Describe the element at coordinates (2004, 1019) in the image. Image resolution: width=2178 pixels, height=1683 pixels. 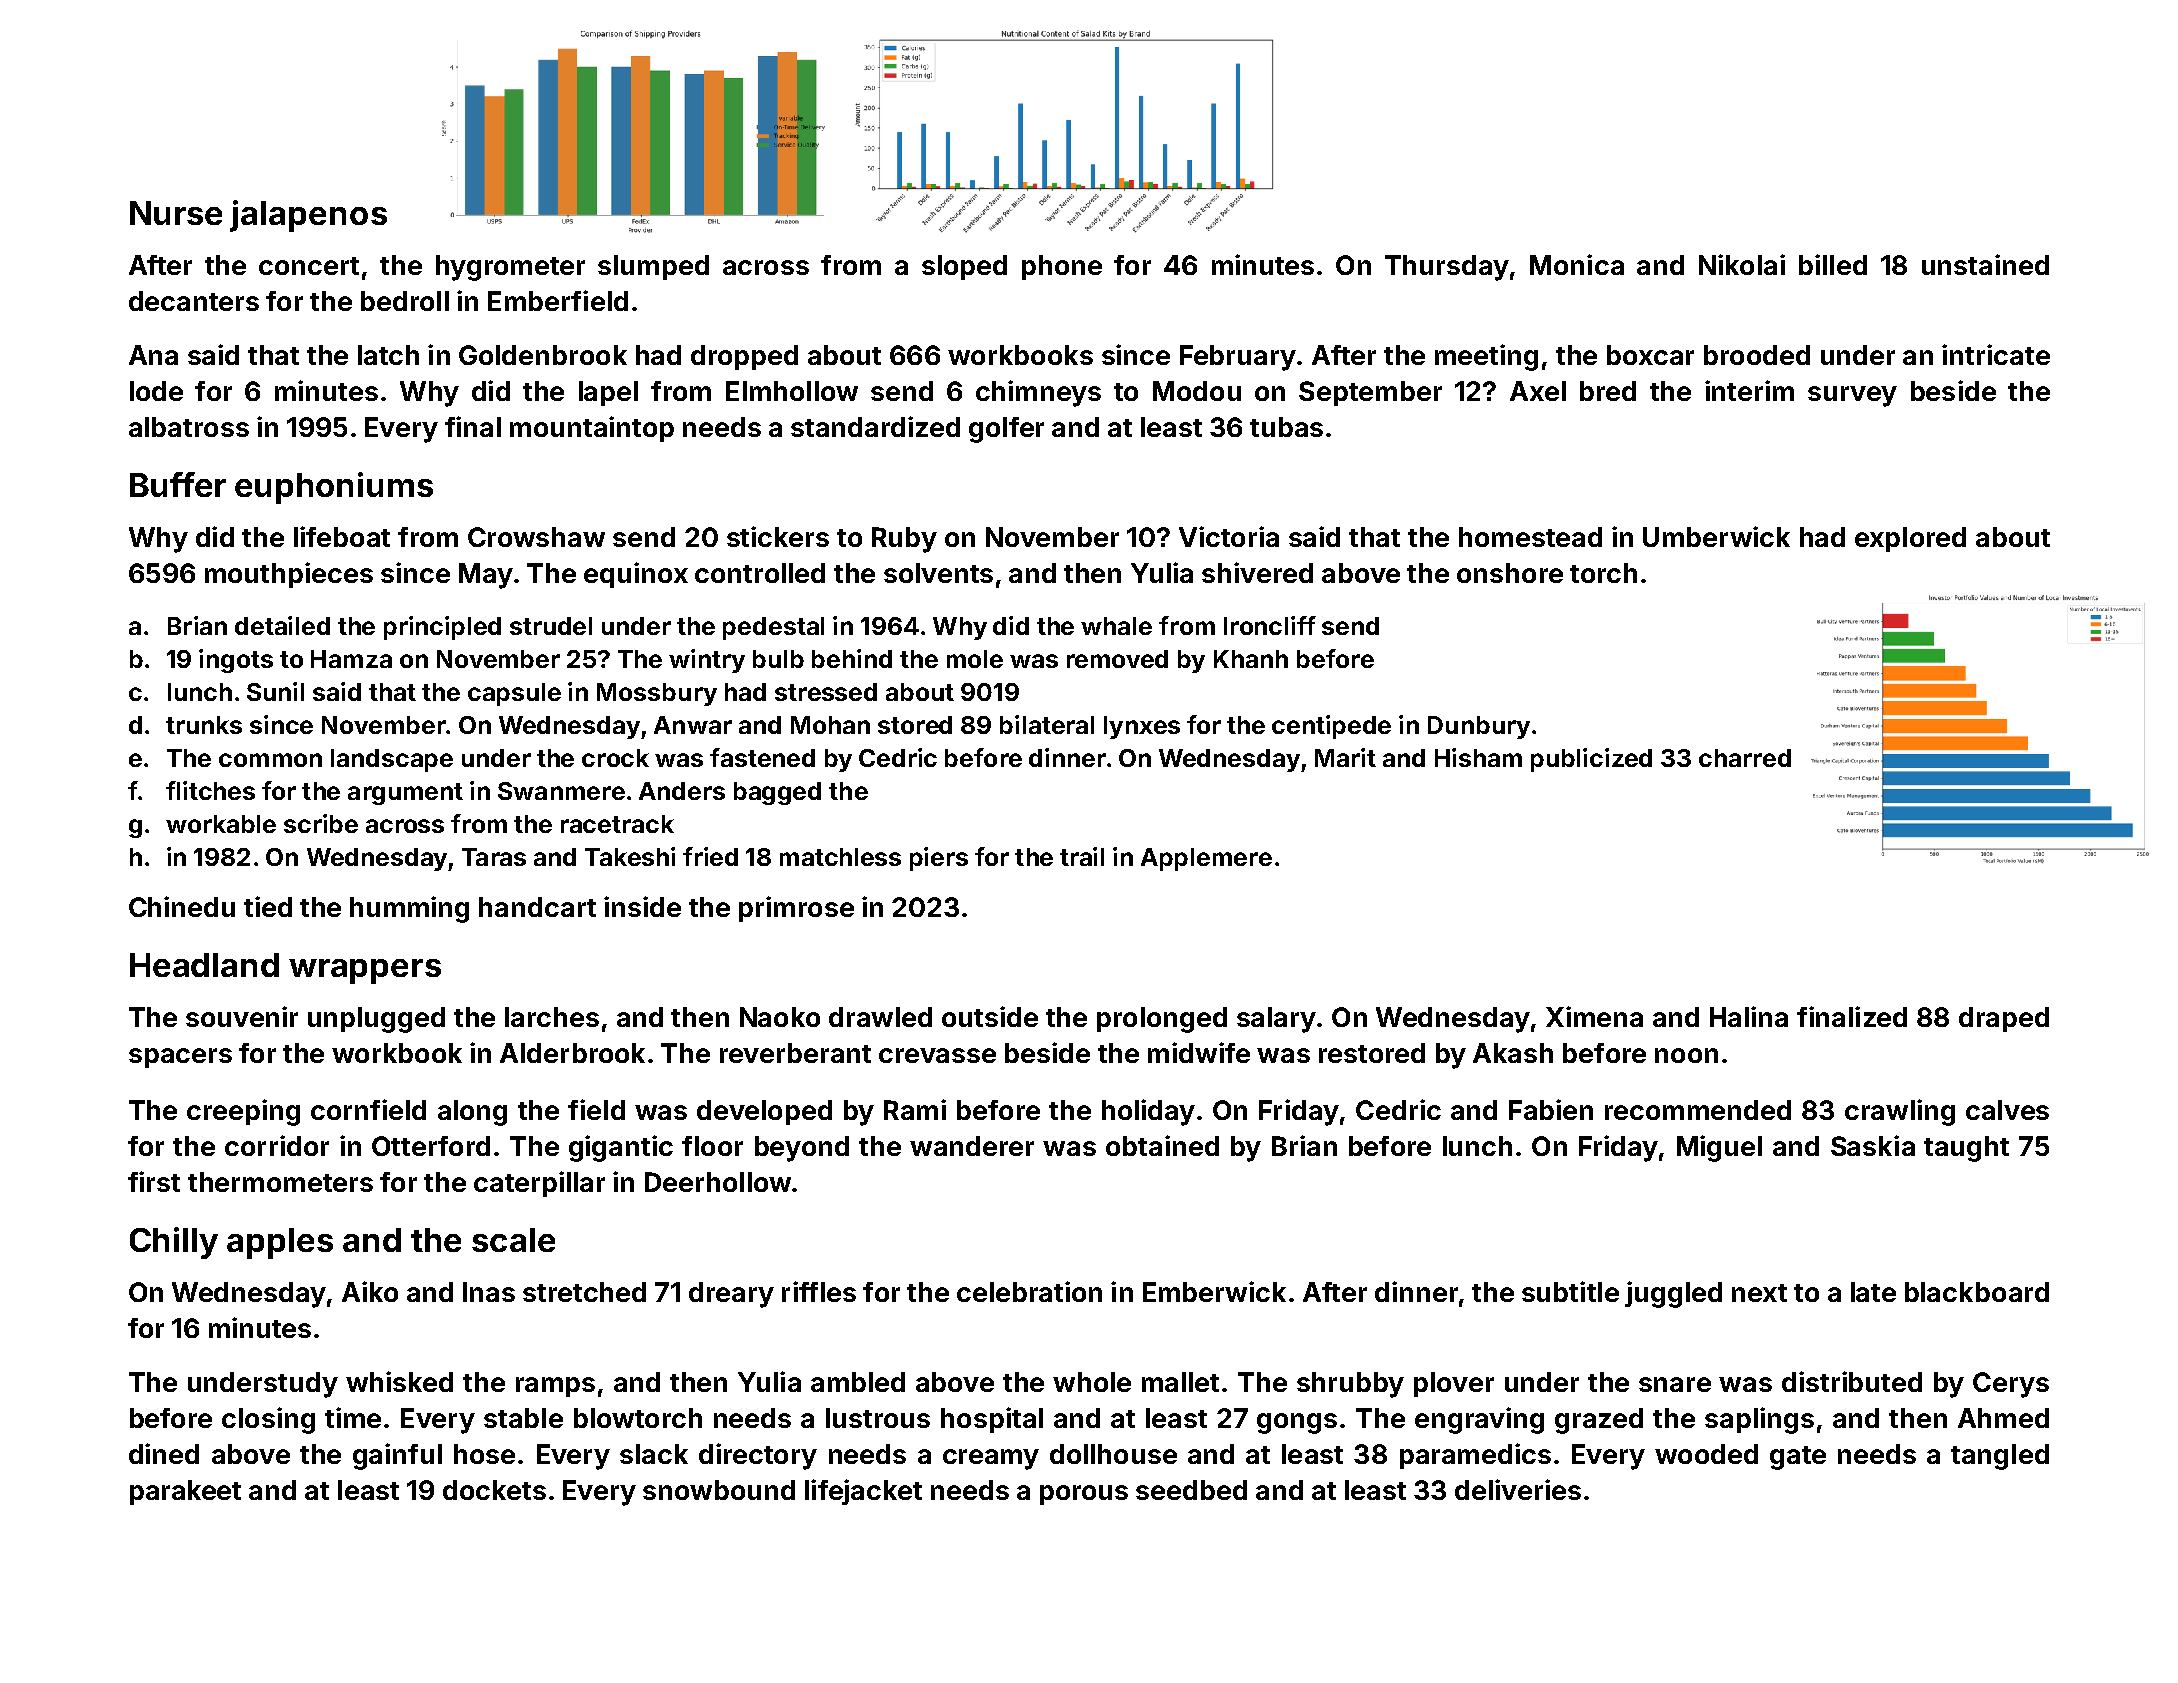
I see `draped` at that location.
